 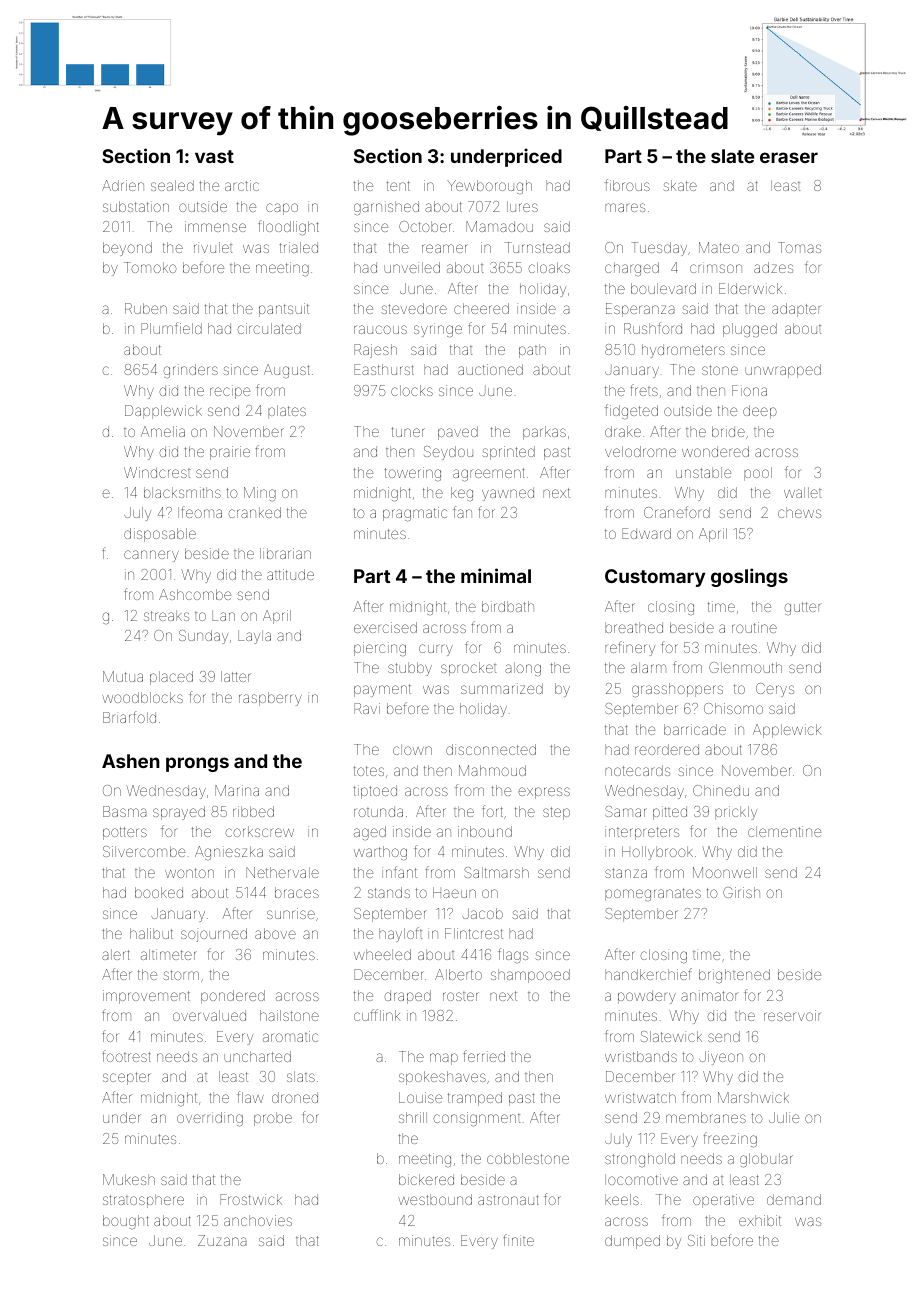 What do you see at coordinates (377, 1015) in the document?
I see `cufflink` at bounding box center [377, 1015].
